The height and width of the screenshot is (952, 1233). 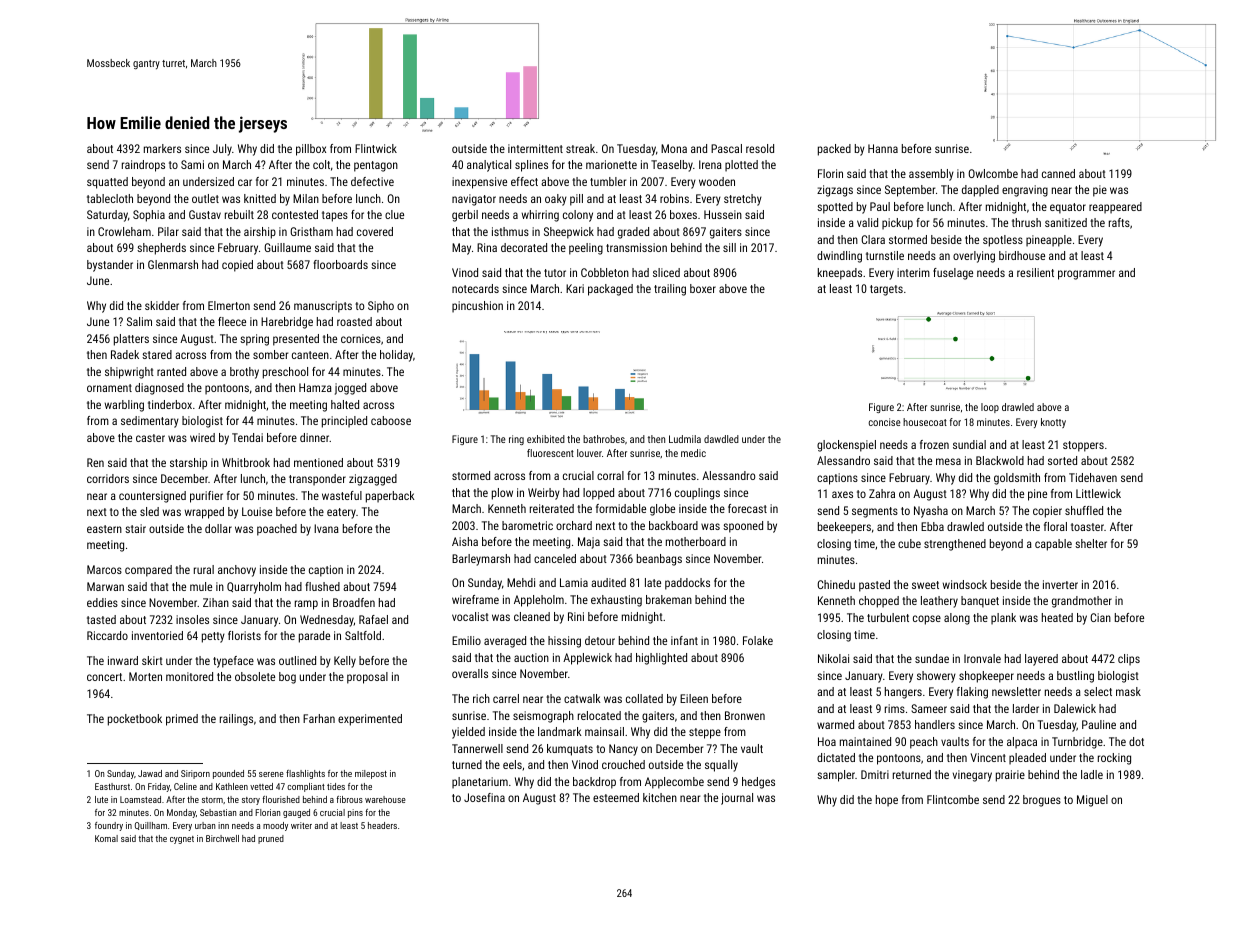 What do you see at coordinates (1086, 275) in the screenshot?
I see `programmer` at bounding box center [1086, 275].
